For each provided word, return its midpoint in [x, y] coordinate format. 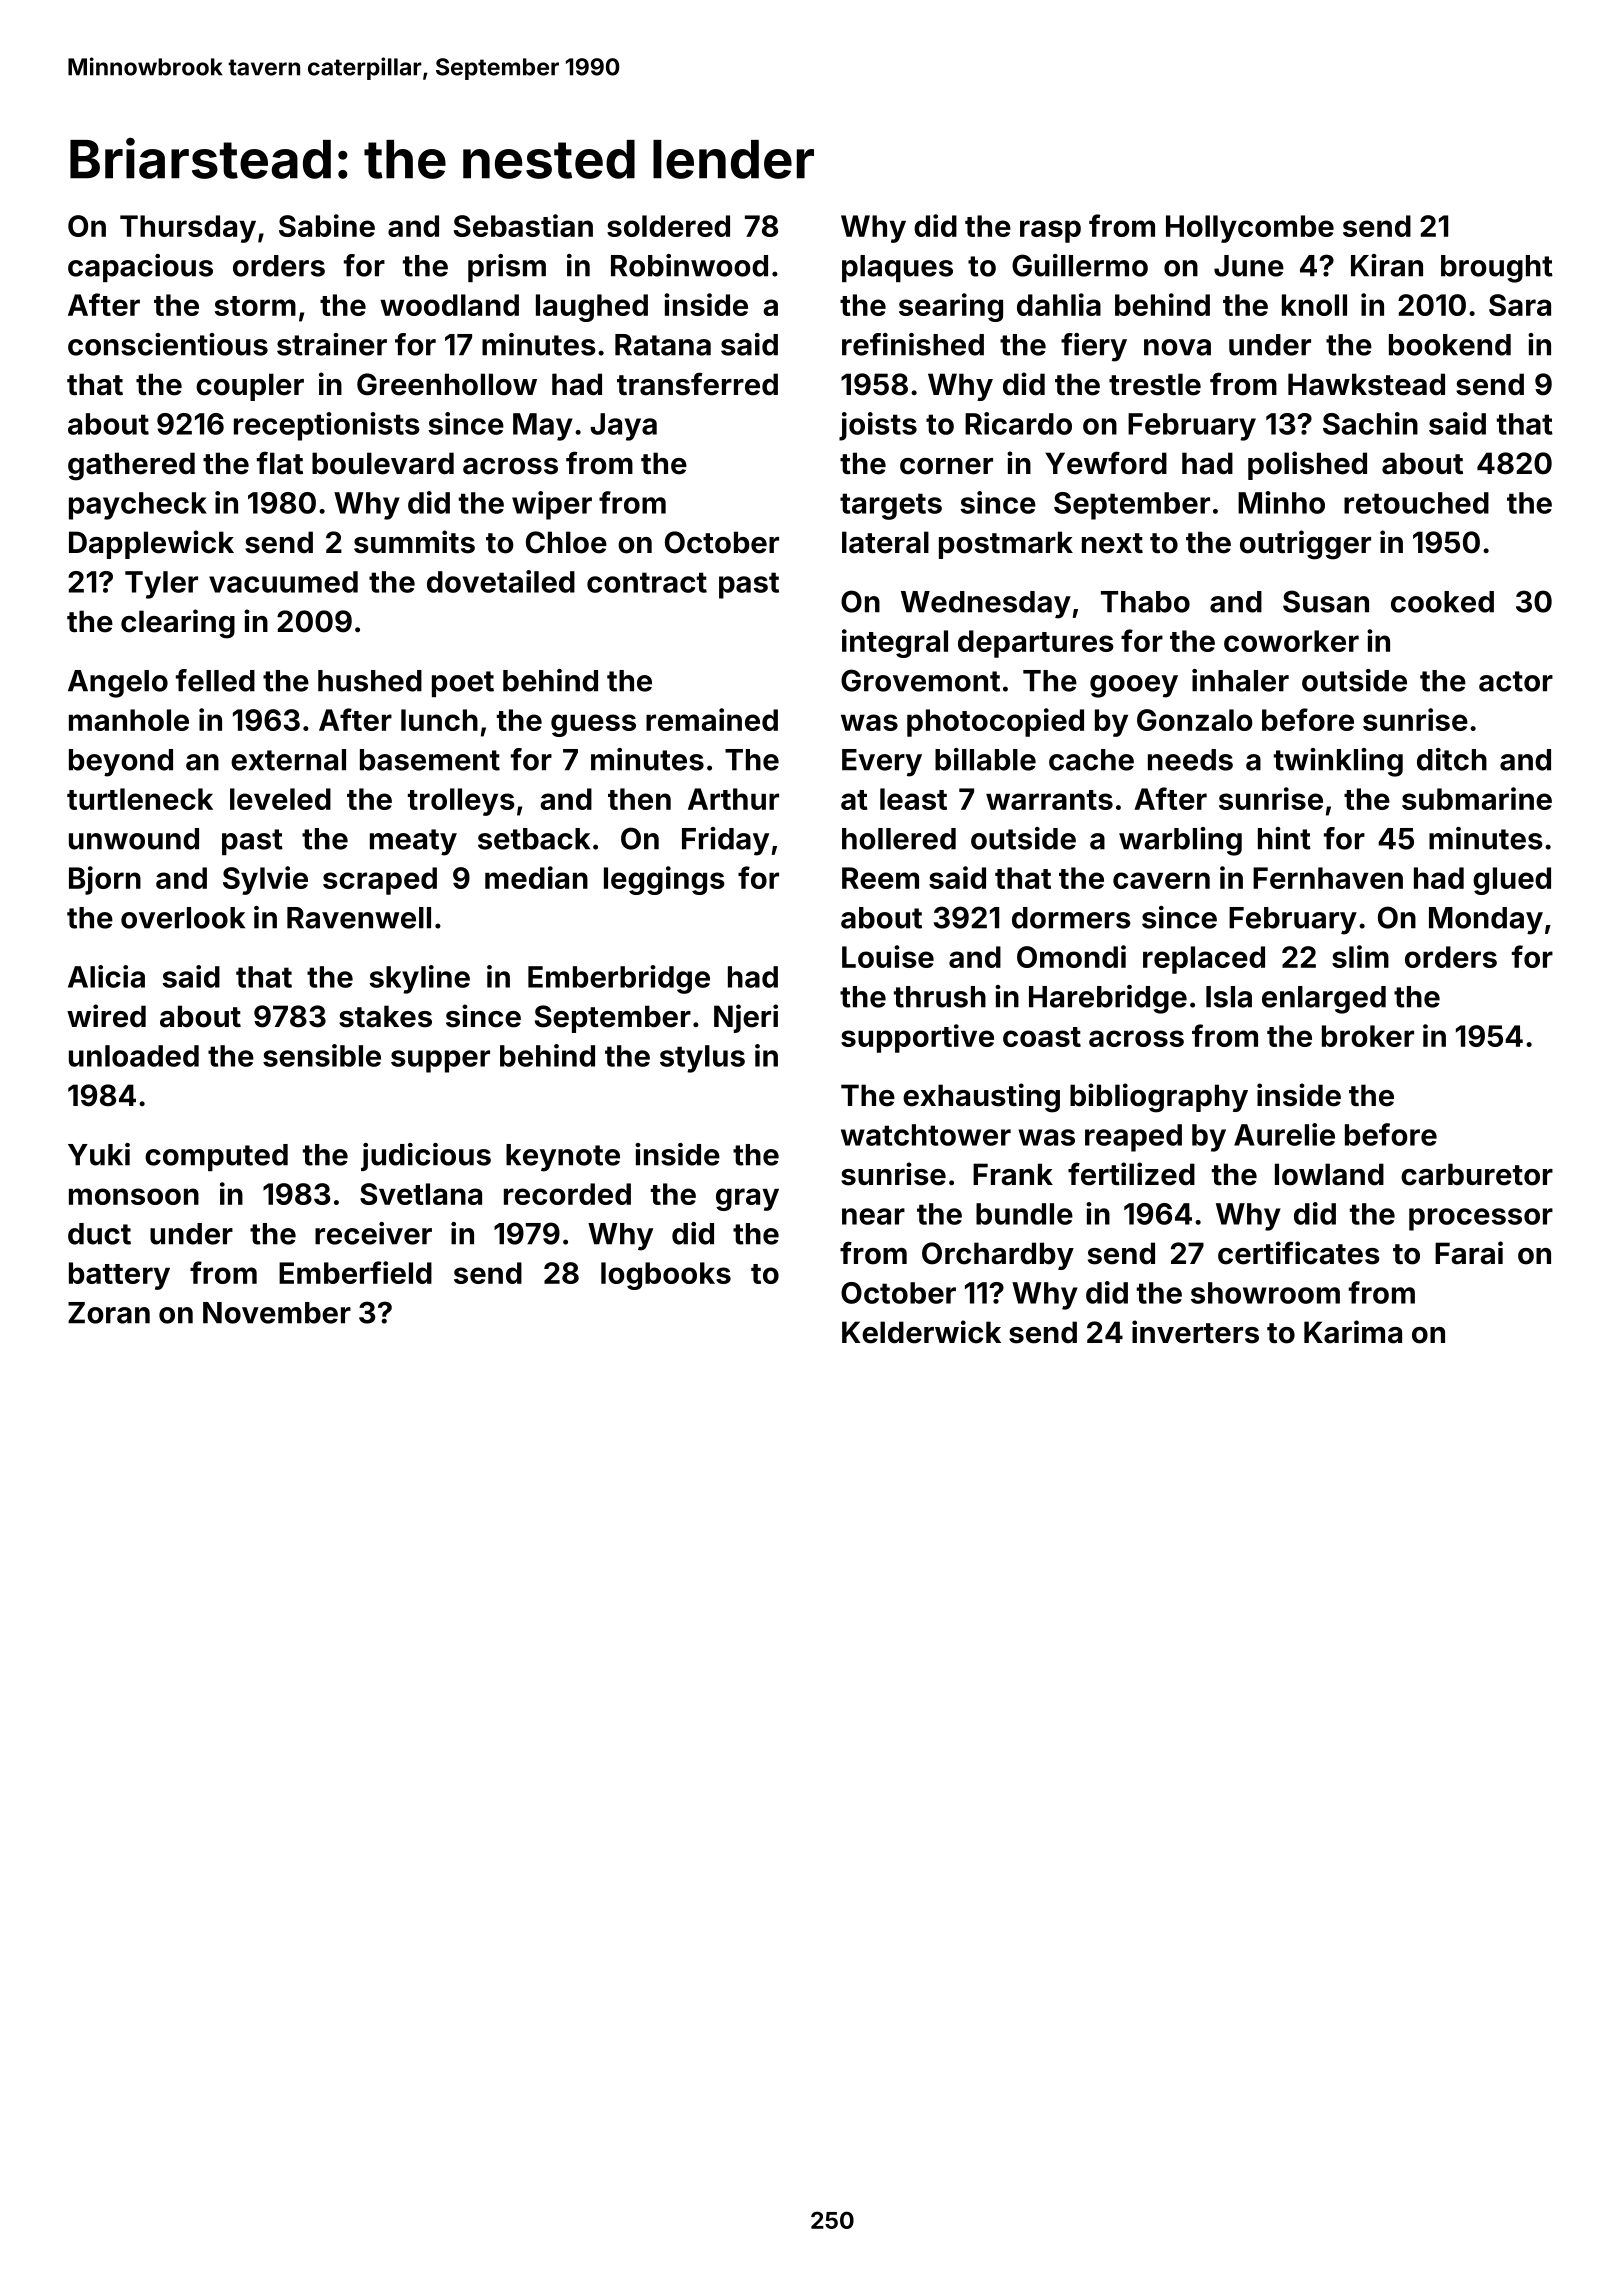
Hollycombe [1250, 229]
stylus [702, 1059]
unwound [134, 839]
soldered [668, 226]
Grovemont [920, 680]
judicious [426, 1157]
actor [1516, 681]
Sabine [327, 225]
